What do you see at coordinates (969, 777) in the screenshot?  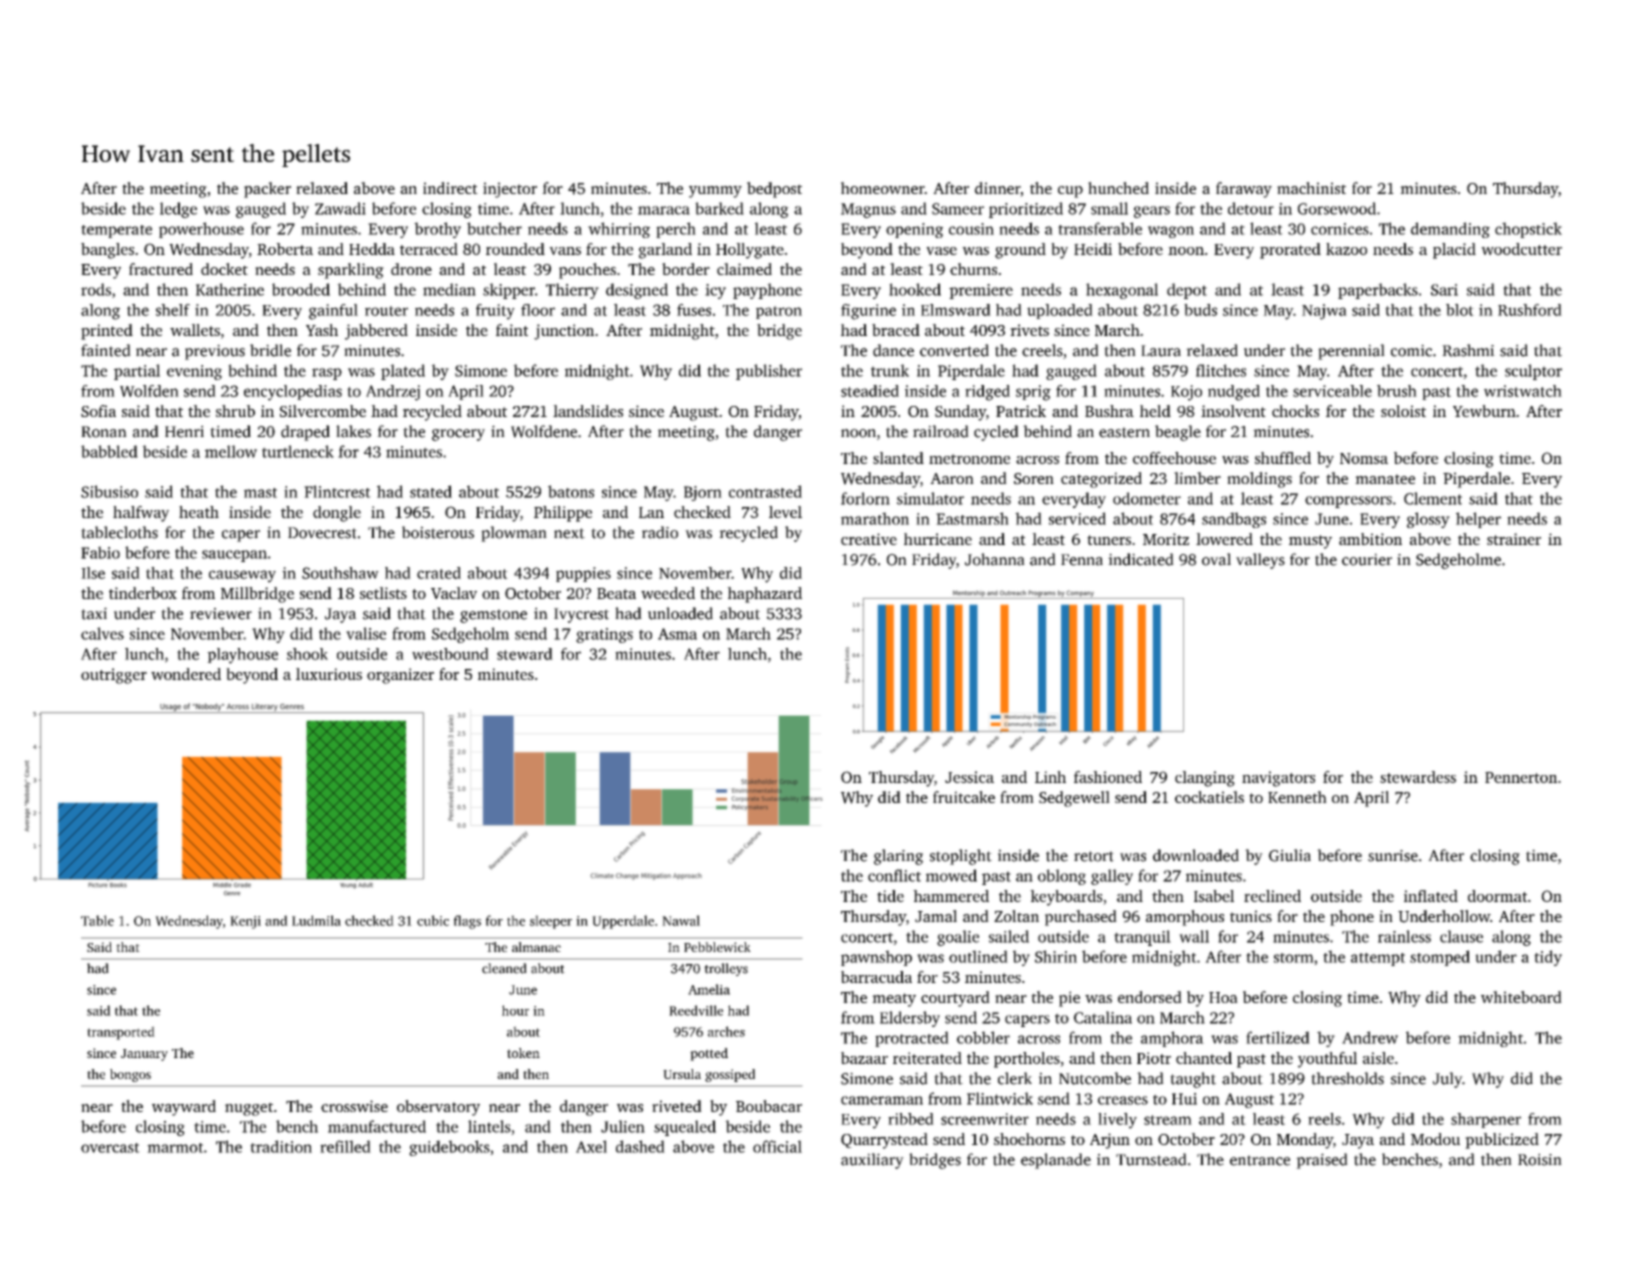 I see `Jessica` at bounding box center [969, 777].
